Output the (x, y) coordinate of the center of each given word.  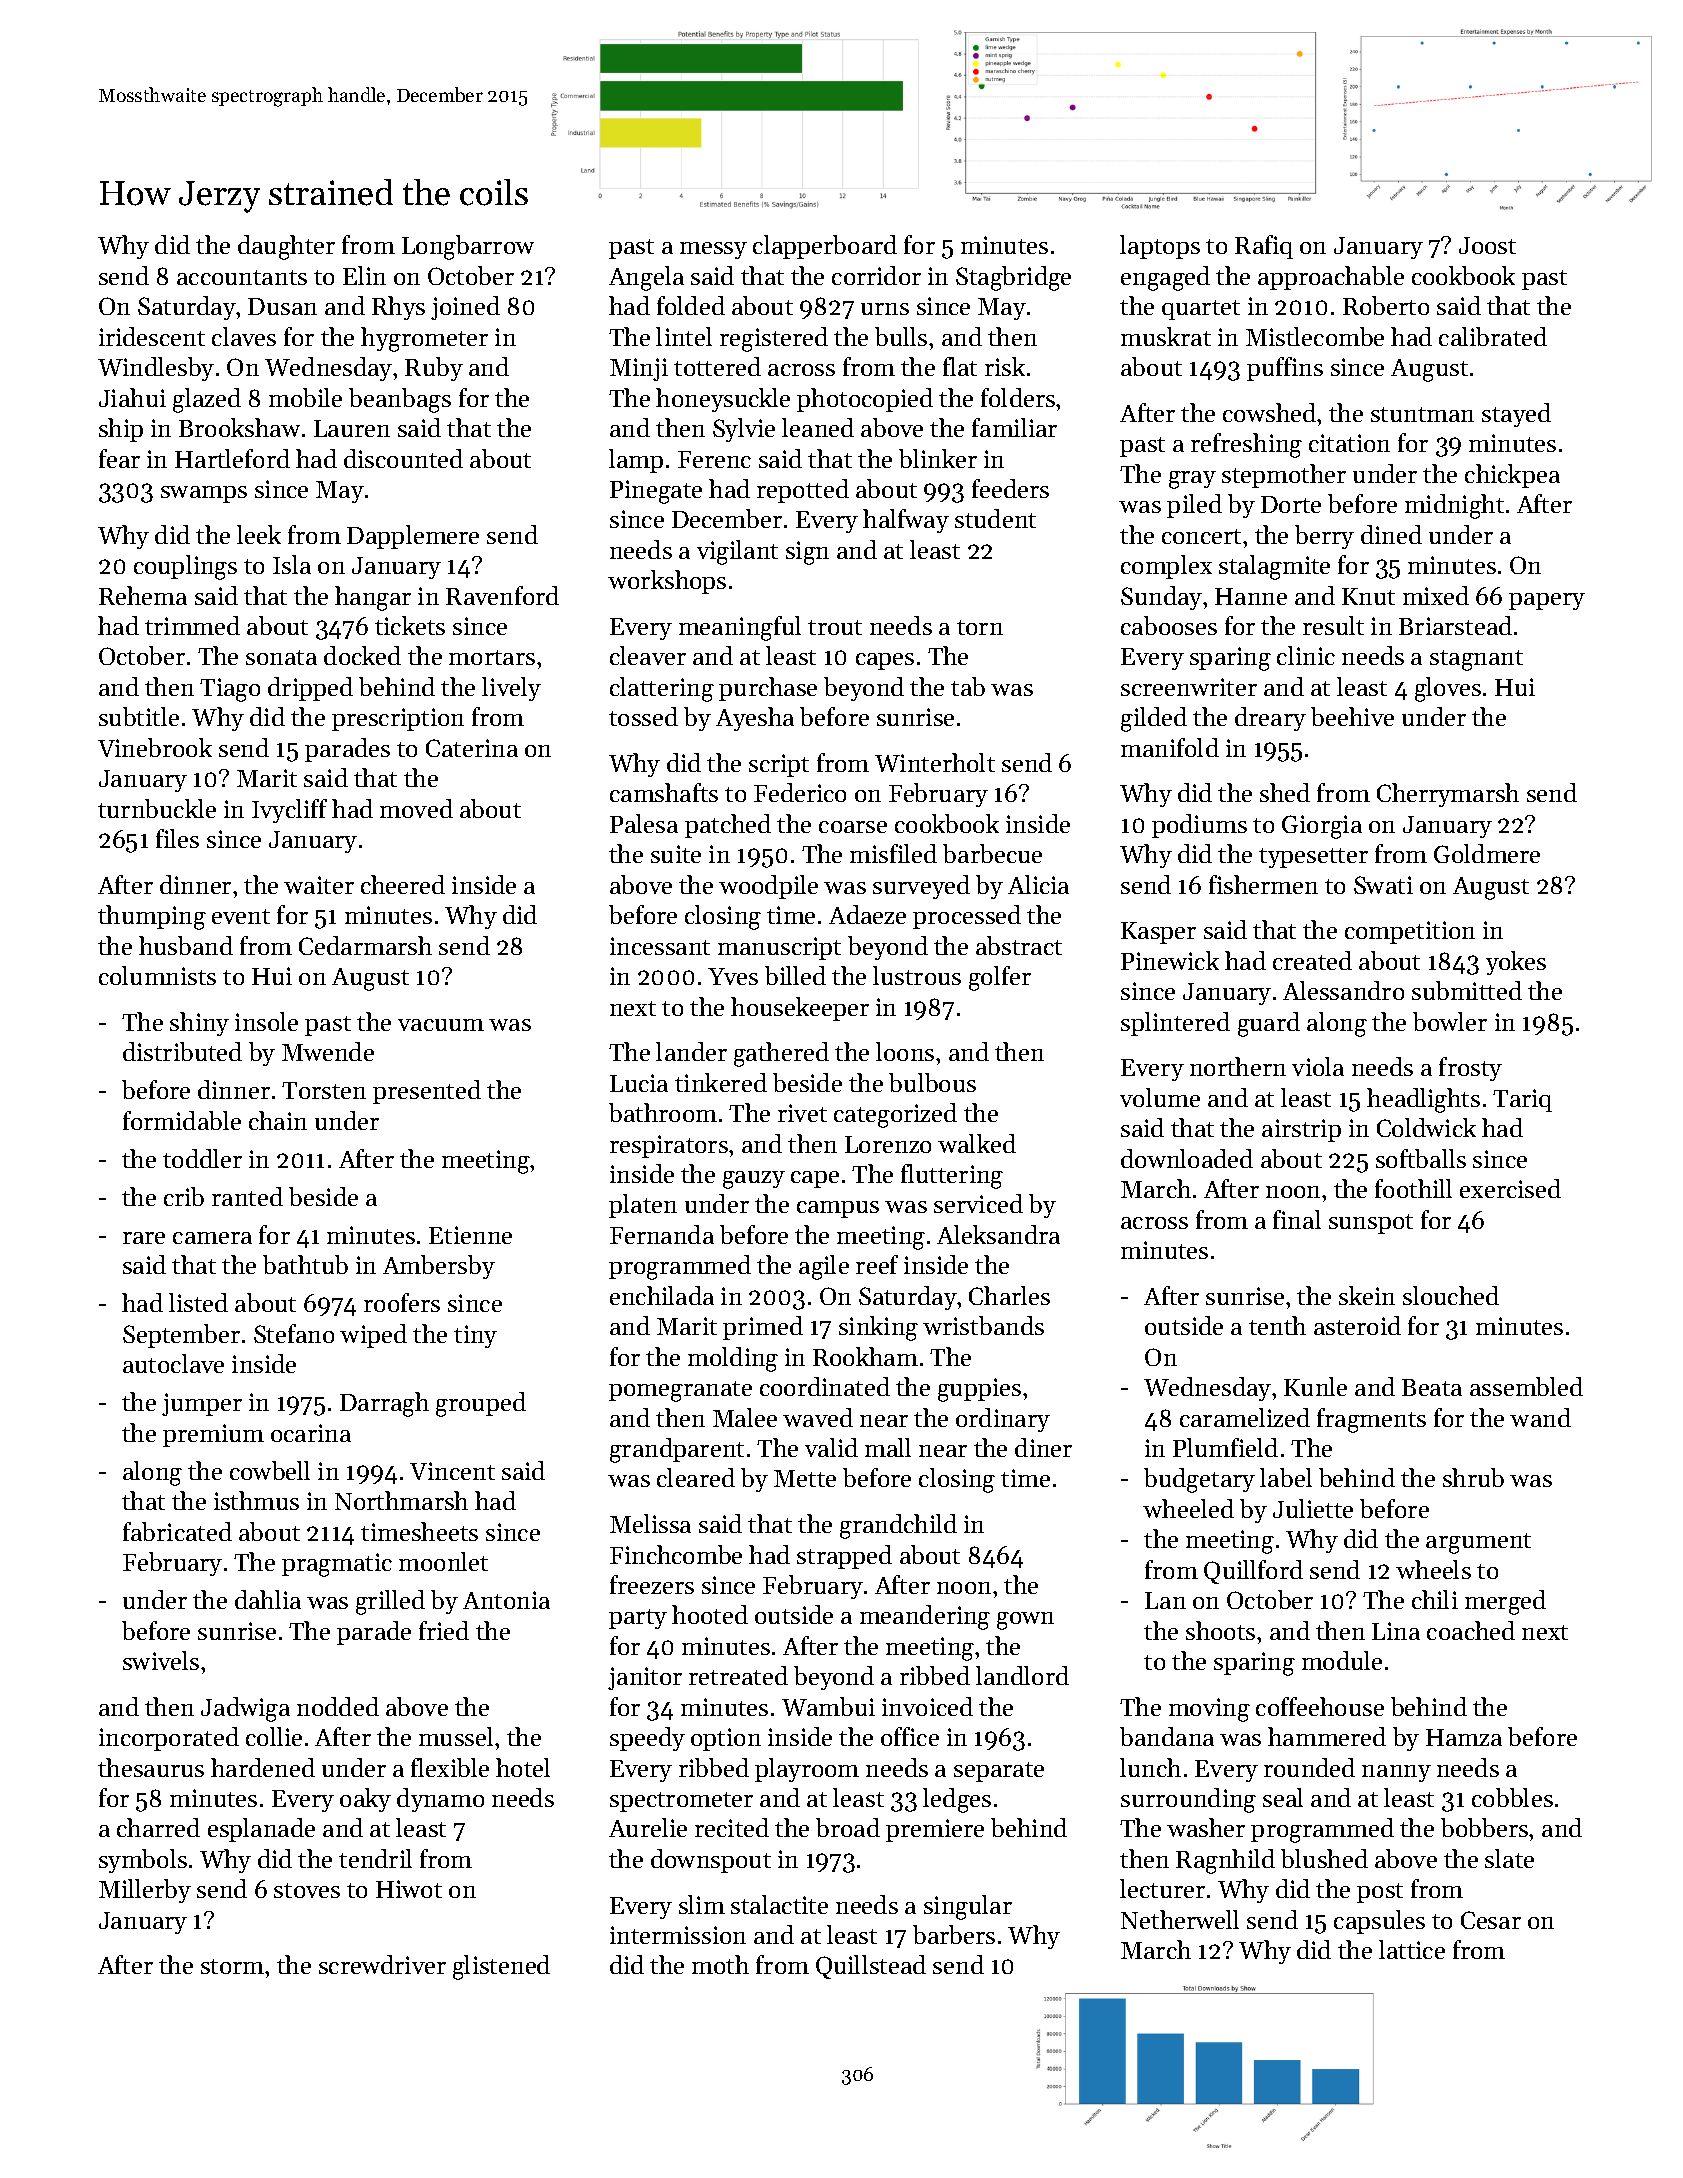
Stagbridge (1013, 278)
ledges (957, 1800)
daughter (286, 247)
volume (1160, 1097)
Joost (1487, 245)
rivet (802, 1113)
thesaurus (151, 1767)
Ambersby (439, 1267)
